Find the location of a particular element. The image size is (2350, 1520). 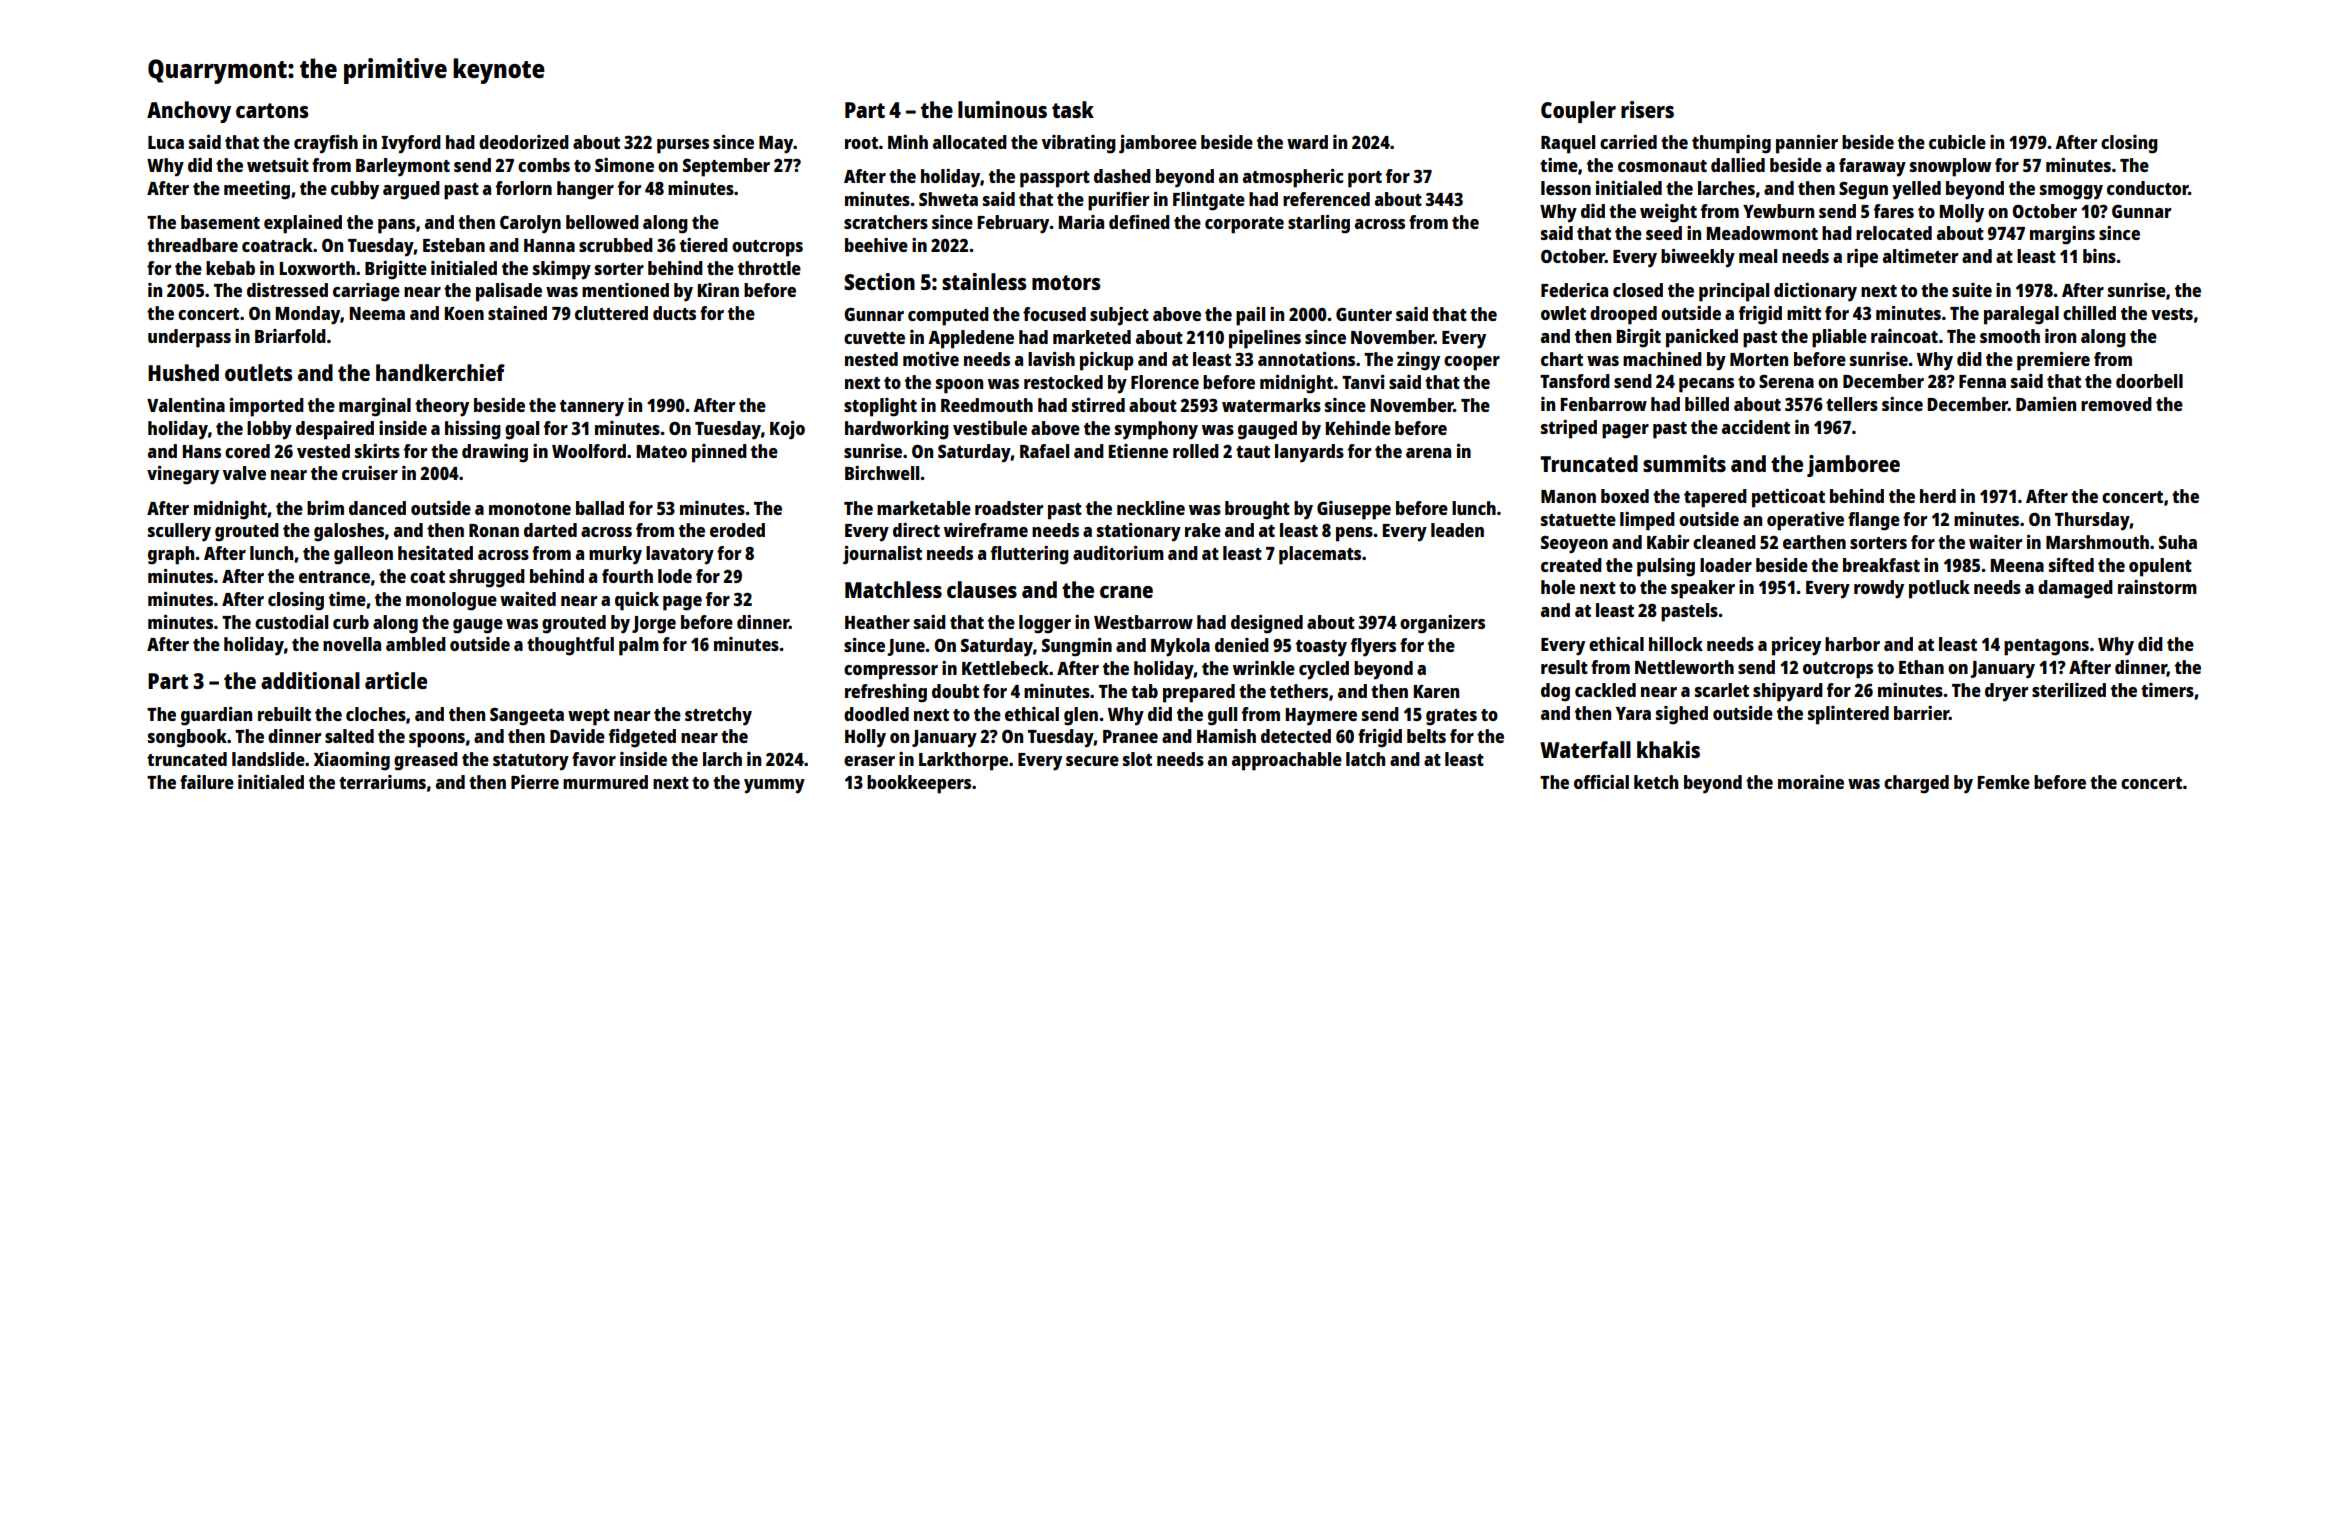

vests is located at coordinates (2172, 314).
